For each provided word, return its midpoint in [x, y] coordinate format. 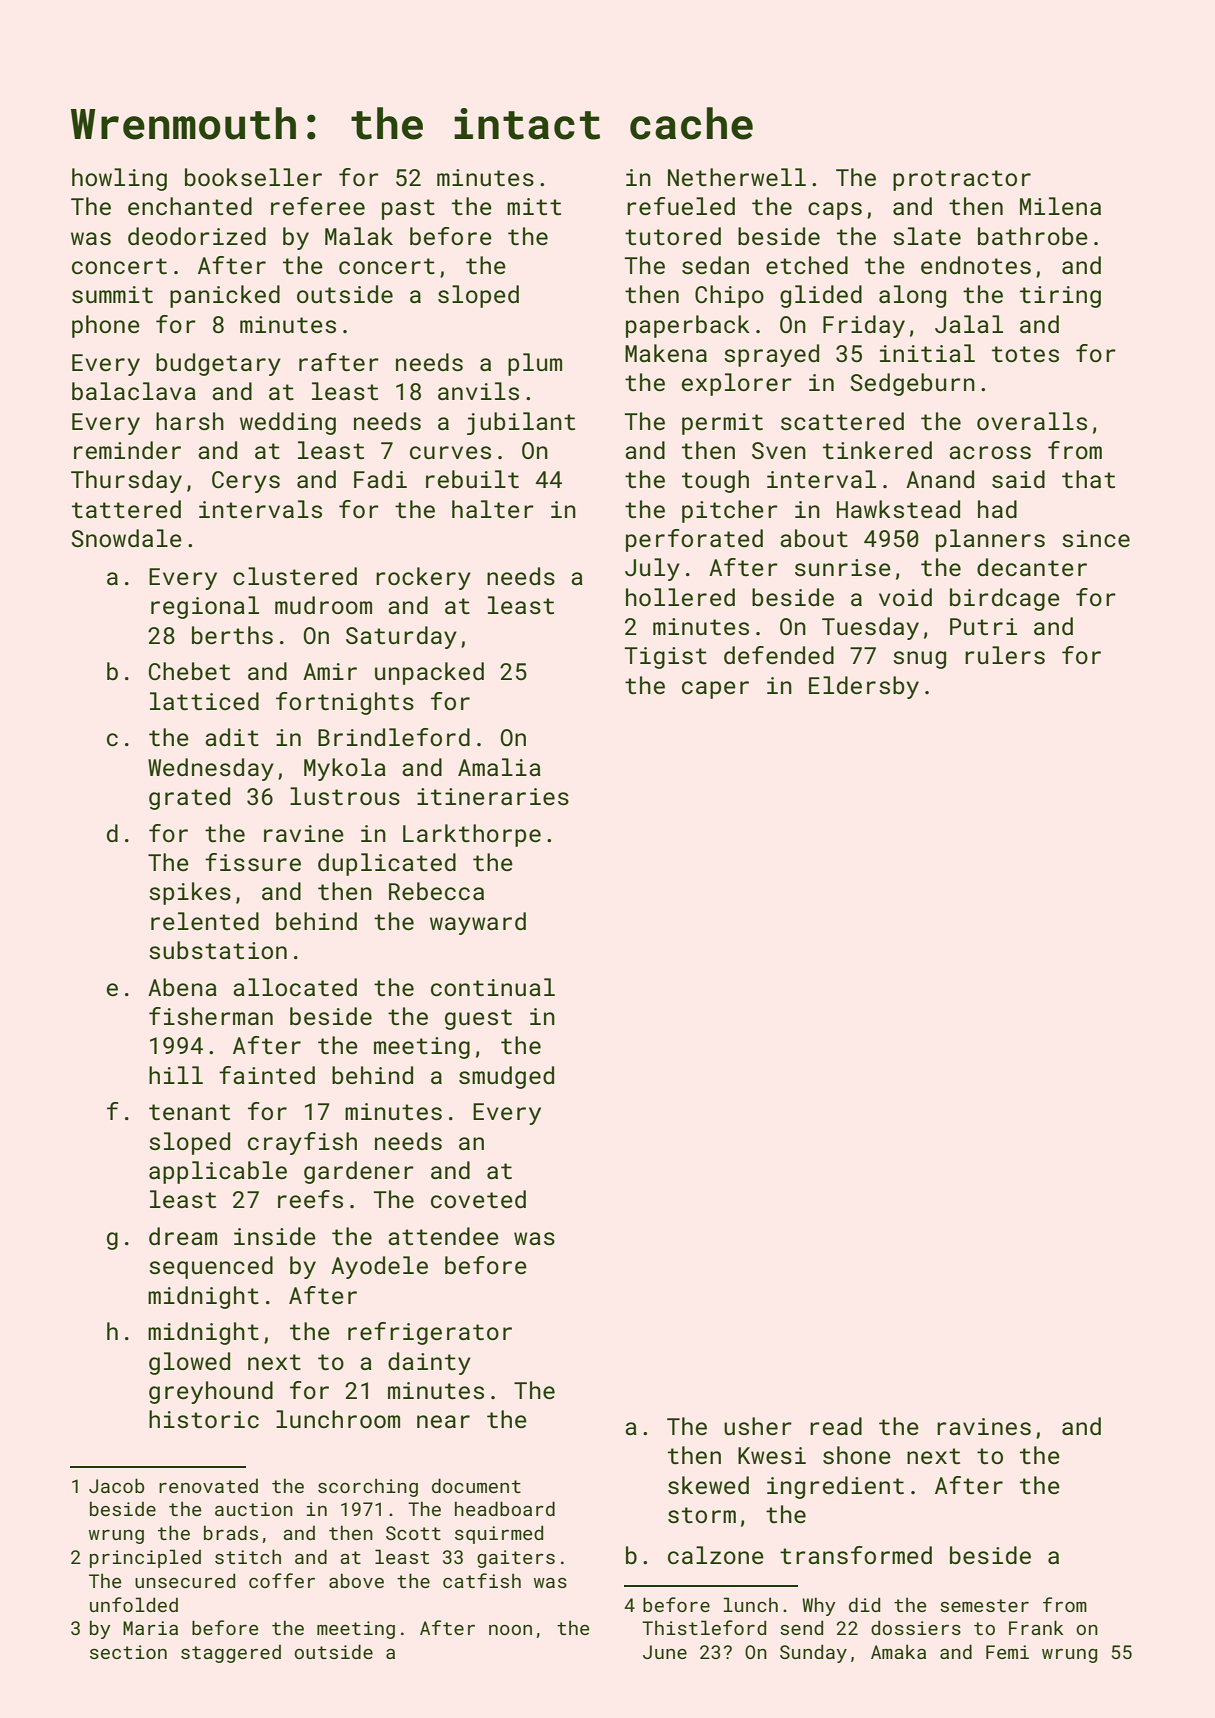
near [443, 1421]
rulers [1005, 655]
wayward [478, 923]
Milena [1060, 206]
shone [857, 1455]
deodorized [197, 236]
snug [919, 660]
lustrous [345, 796]
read [836, 1426]
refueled [681, 206]
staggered [231, 1653]
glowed [189, 1363]
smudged [506, 1077]
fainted [267, 1075]
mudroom [323, 605]
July [652, 569]
